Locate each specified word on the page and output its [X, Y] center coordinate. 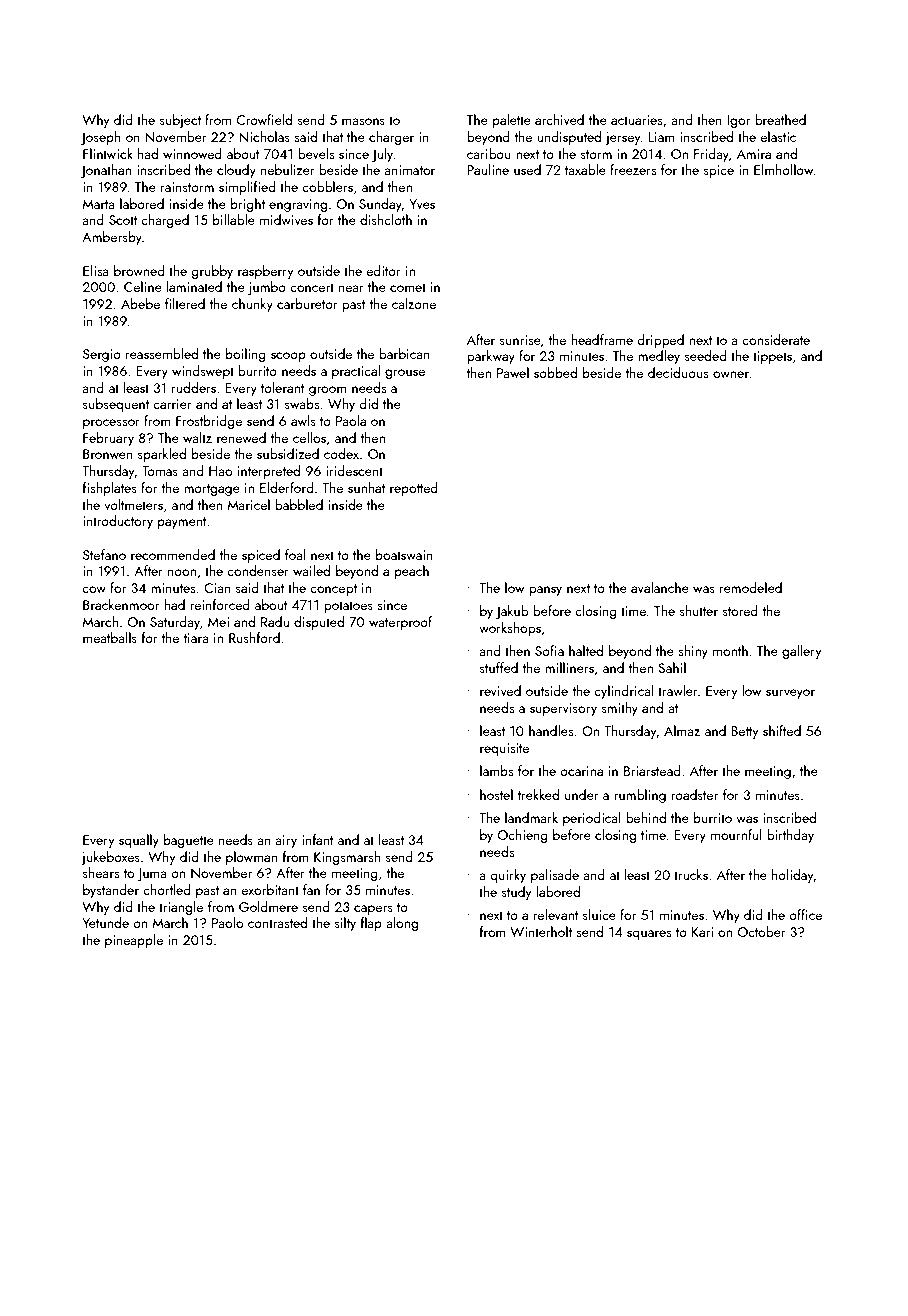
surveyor [790, 694]
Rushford [254, 637]
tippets [772, 357]
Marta [99, 204]
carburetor [307, 303]
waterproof [400, 623]
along [402, 924]
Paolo [227, 922]
